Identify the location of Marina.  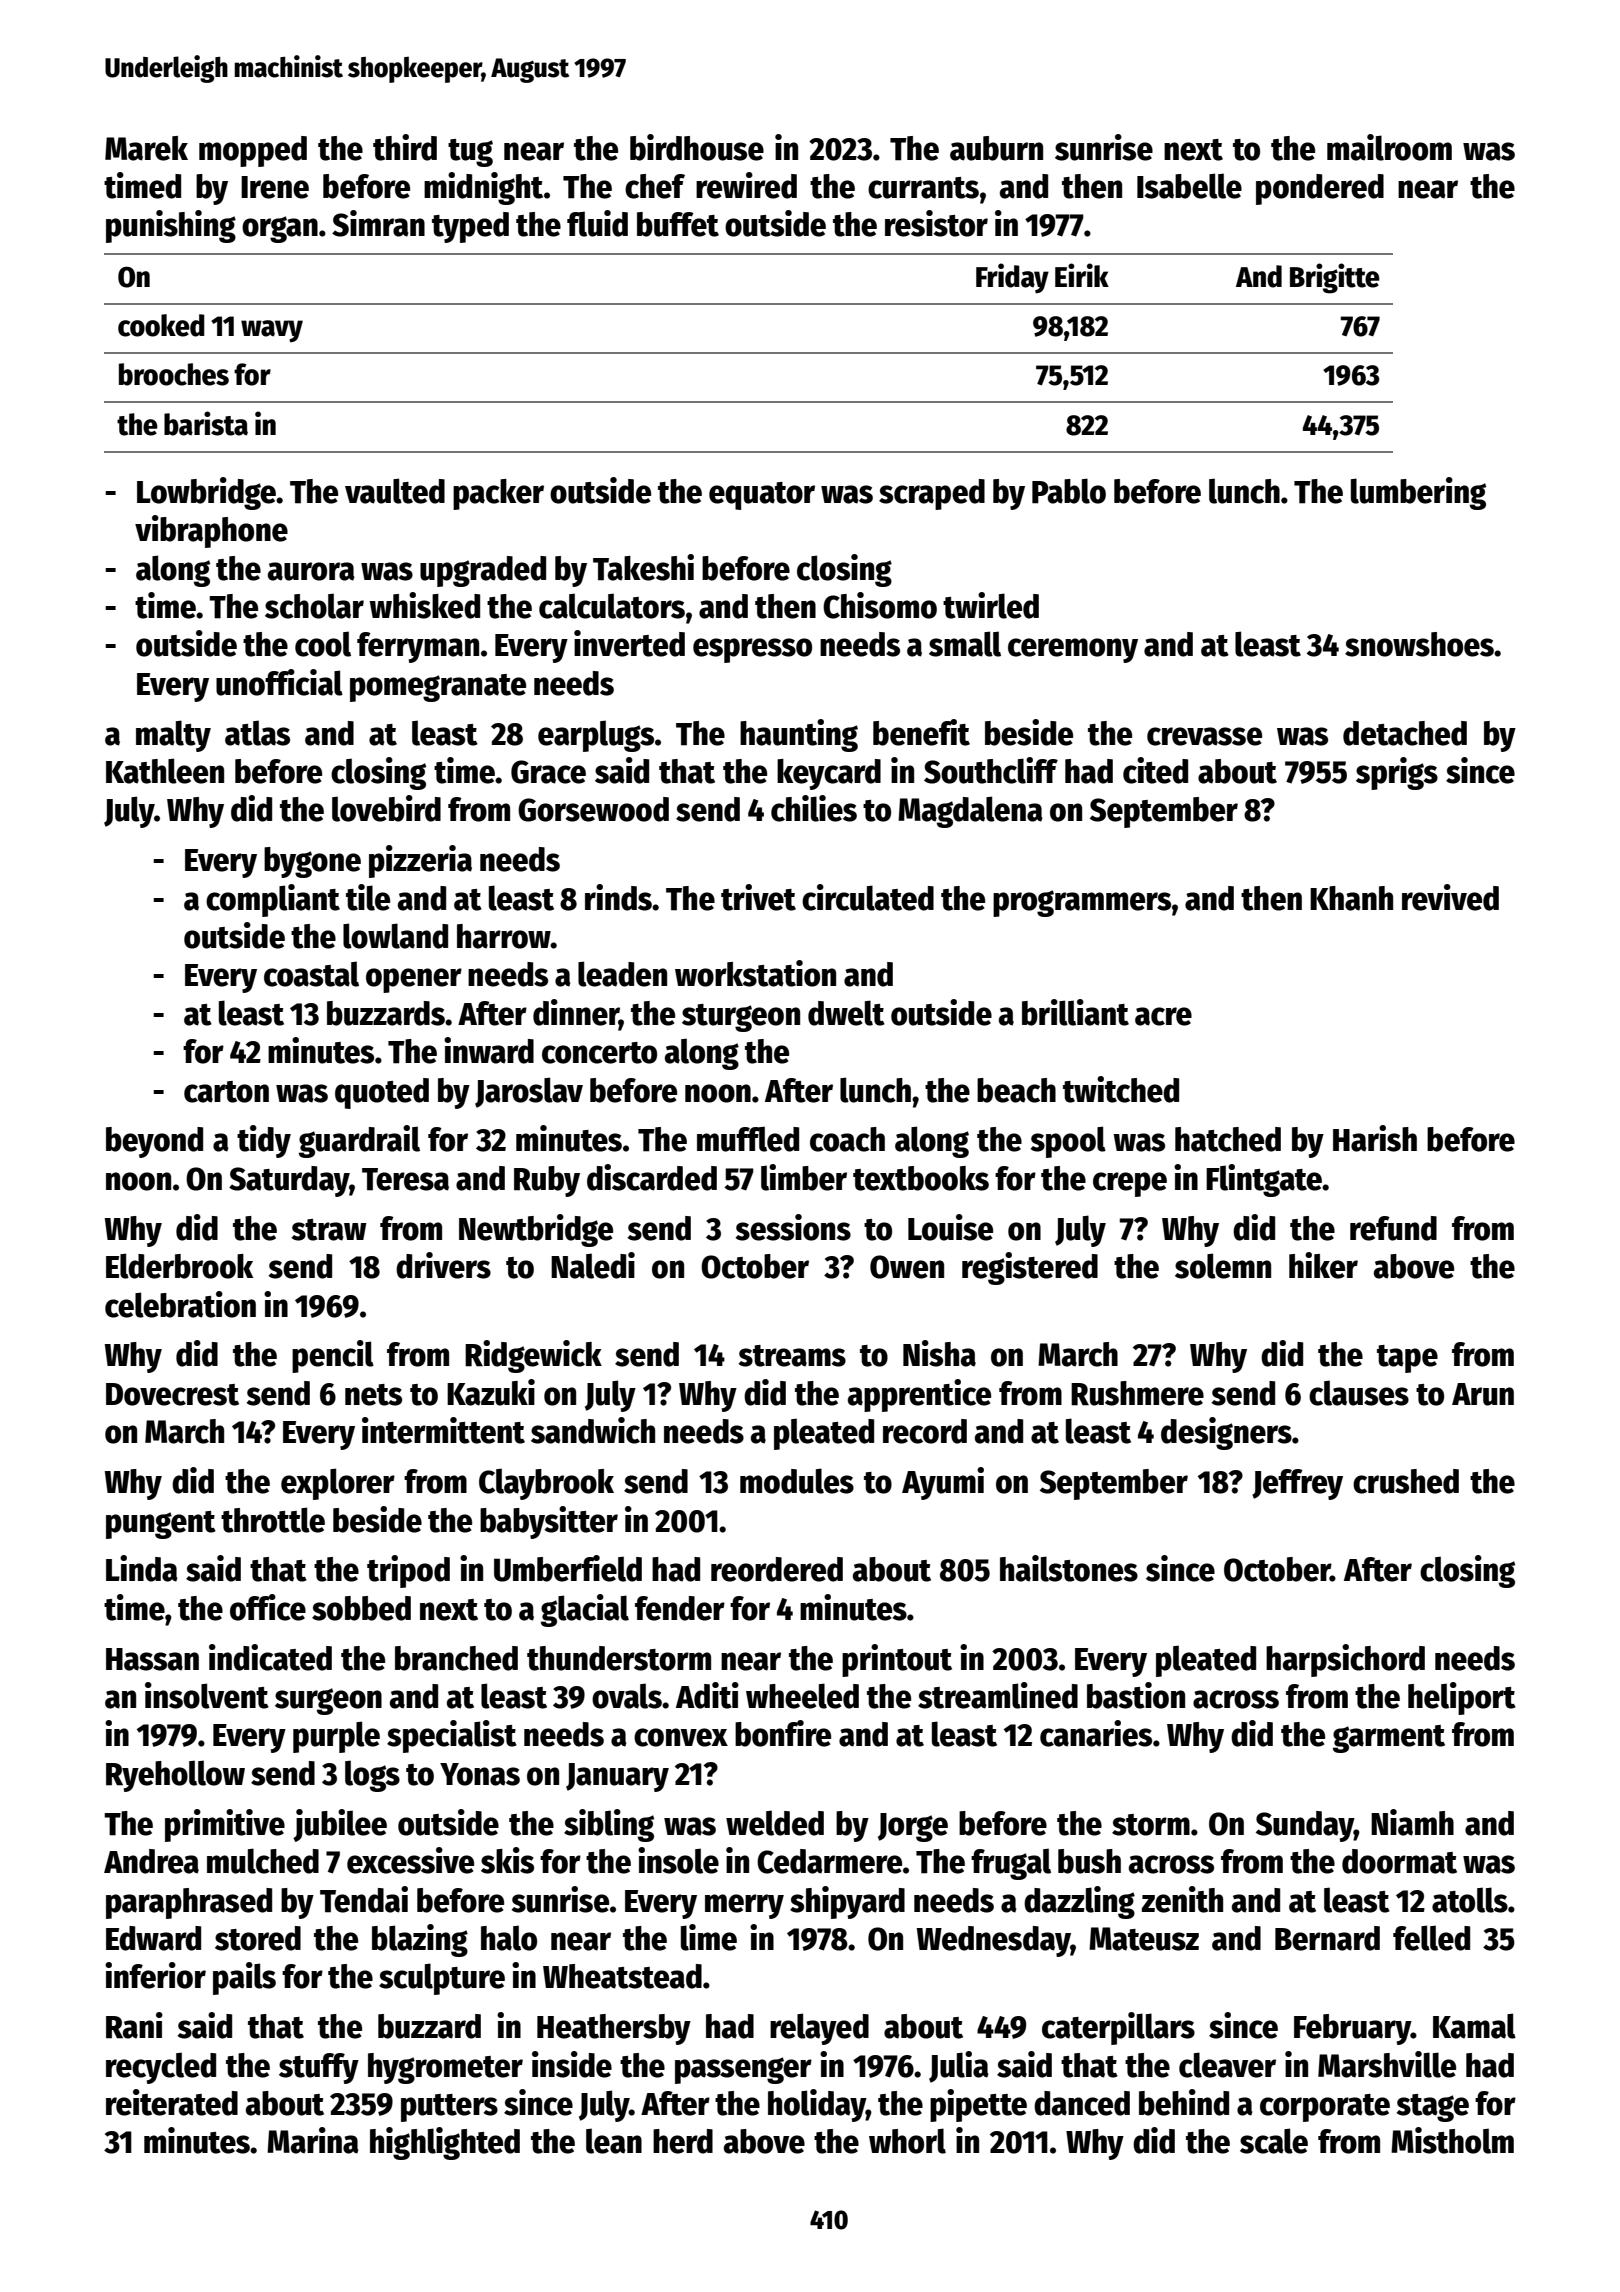
(313, 2140).
